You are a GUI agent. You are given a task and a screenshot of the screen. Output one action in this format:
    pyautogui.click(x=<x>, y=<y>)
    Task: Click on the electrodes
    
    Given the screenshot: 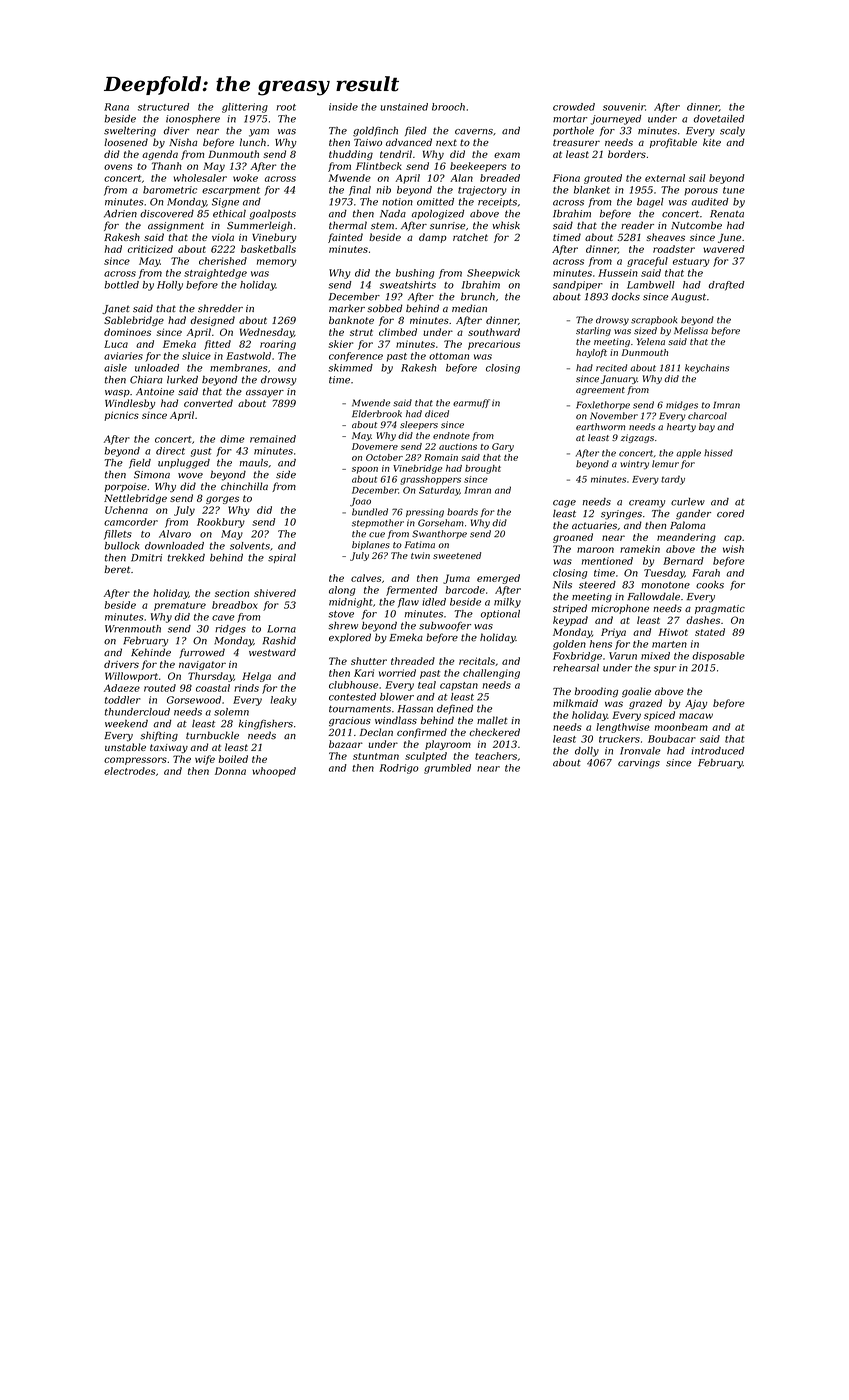 What is the action you would take?
    pyautogui.click(x=129, y=771)
